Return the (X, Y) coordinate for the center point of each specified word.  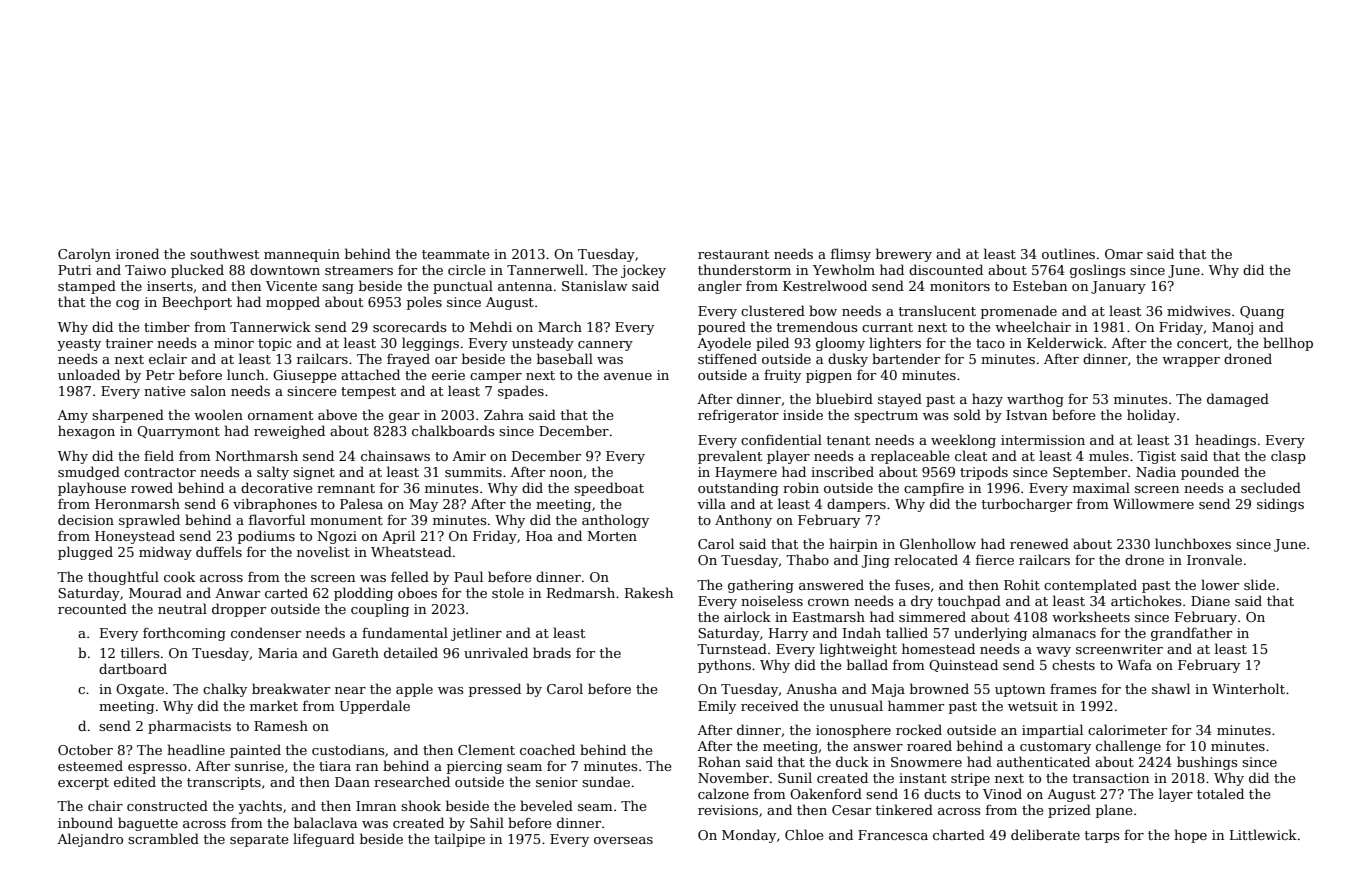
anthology (615, 521)
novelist (323, 551)
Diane (1210, 601)
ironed (137, 253)
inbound (85, 822)
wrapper (1191, 362)
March (560, 326)
